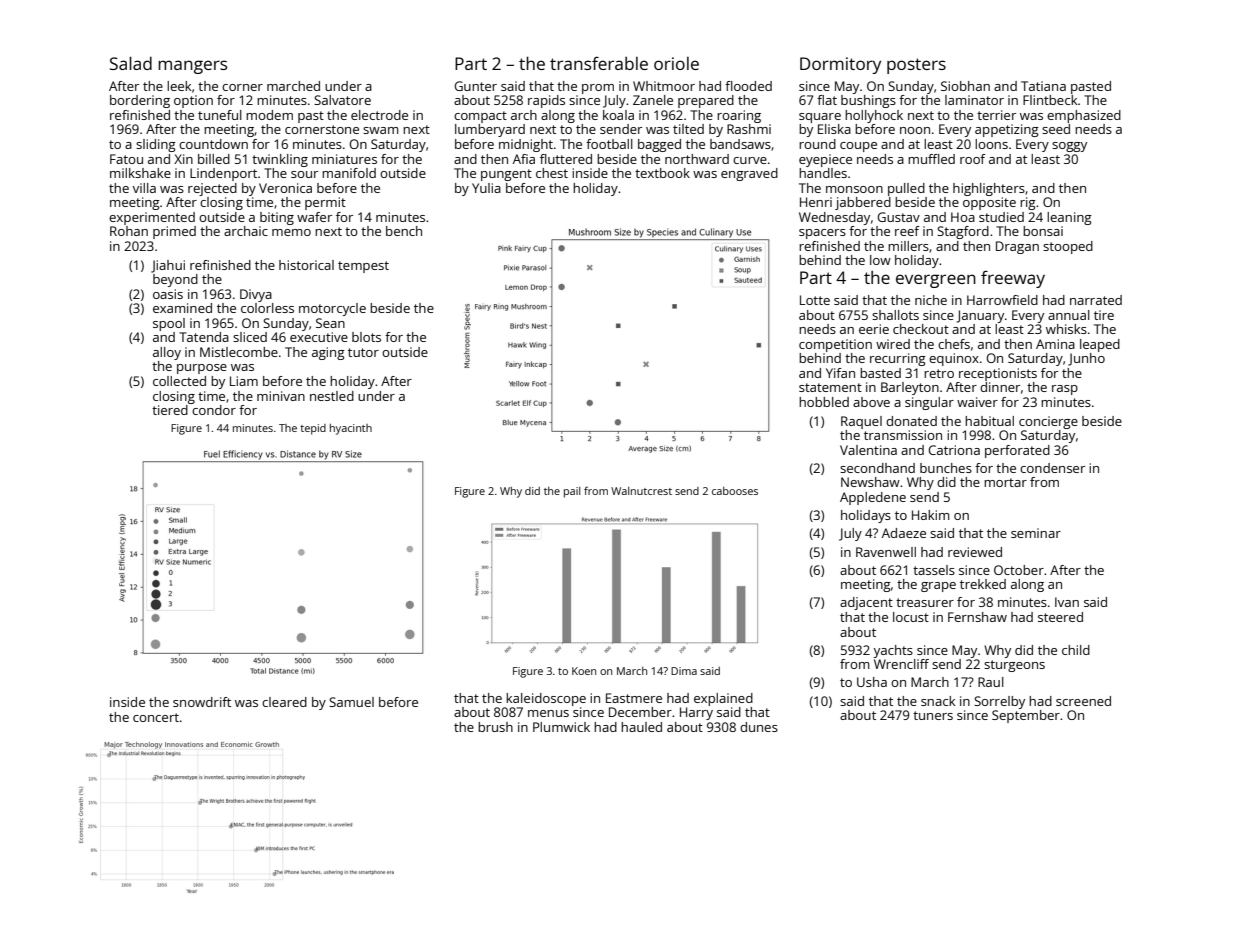 This page has width=1233, height=952. Describe the element at coordinates (904, 533) in the page. I see `Adaeze` at that location.
